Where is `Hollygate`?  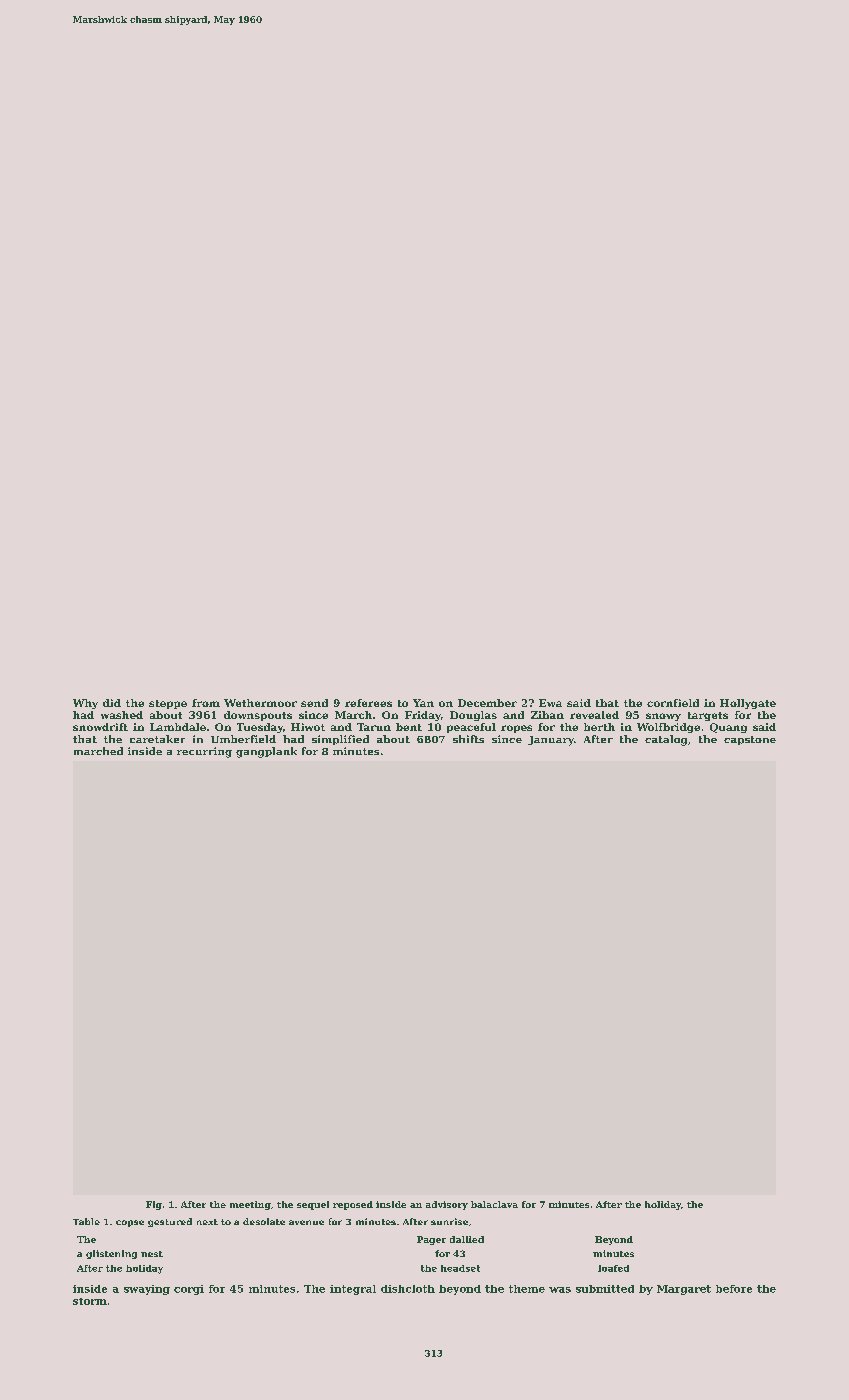
Hollygate is located at coordinates (748, 704).
